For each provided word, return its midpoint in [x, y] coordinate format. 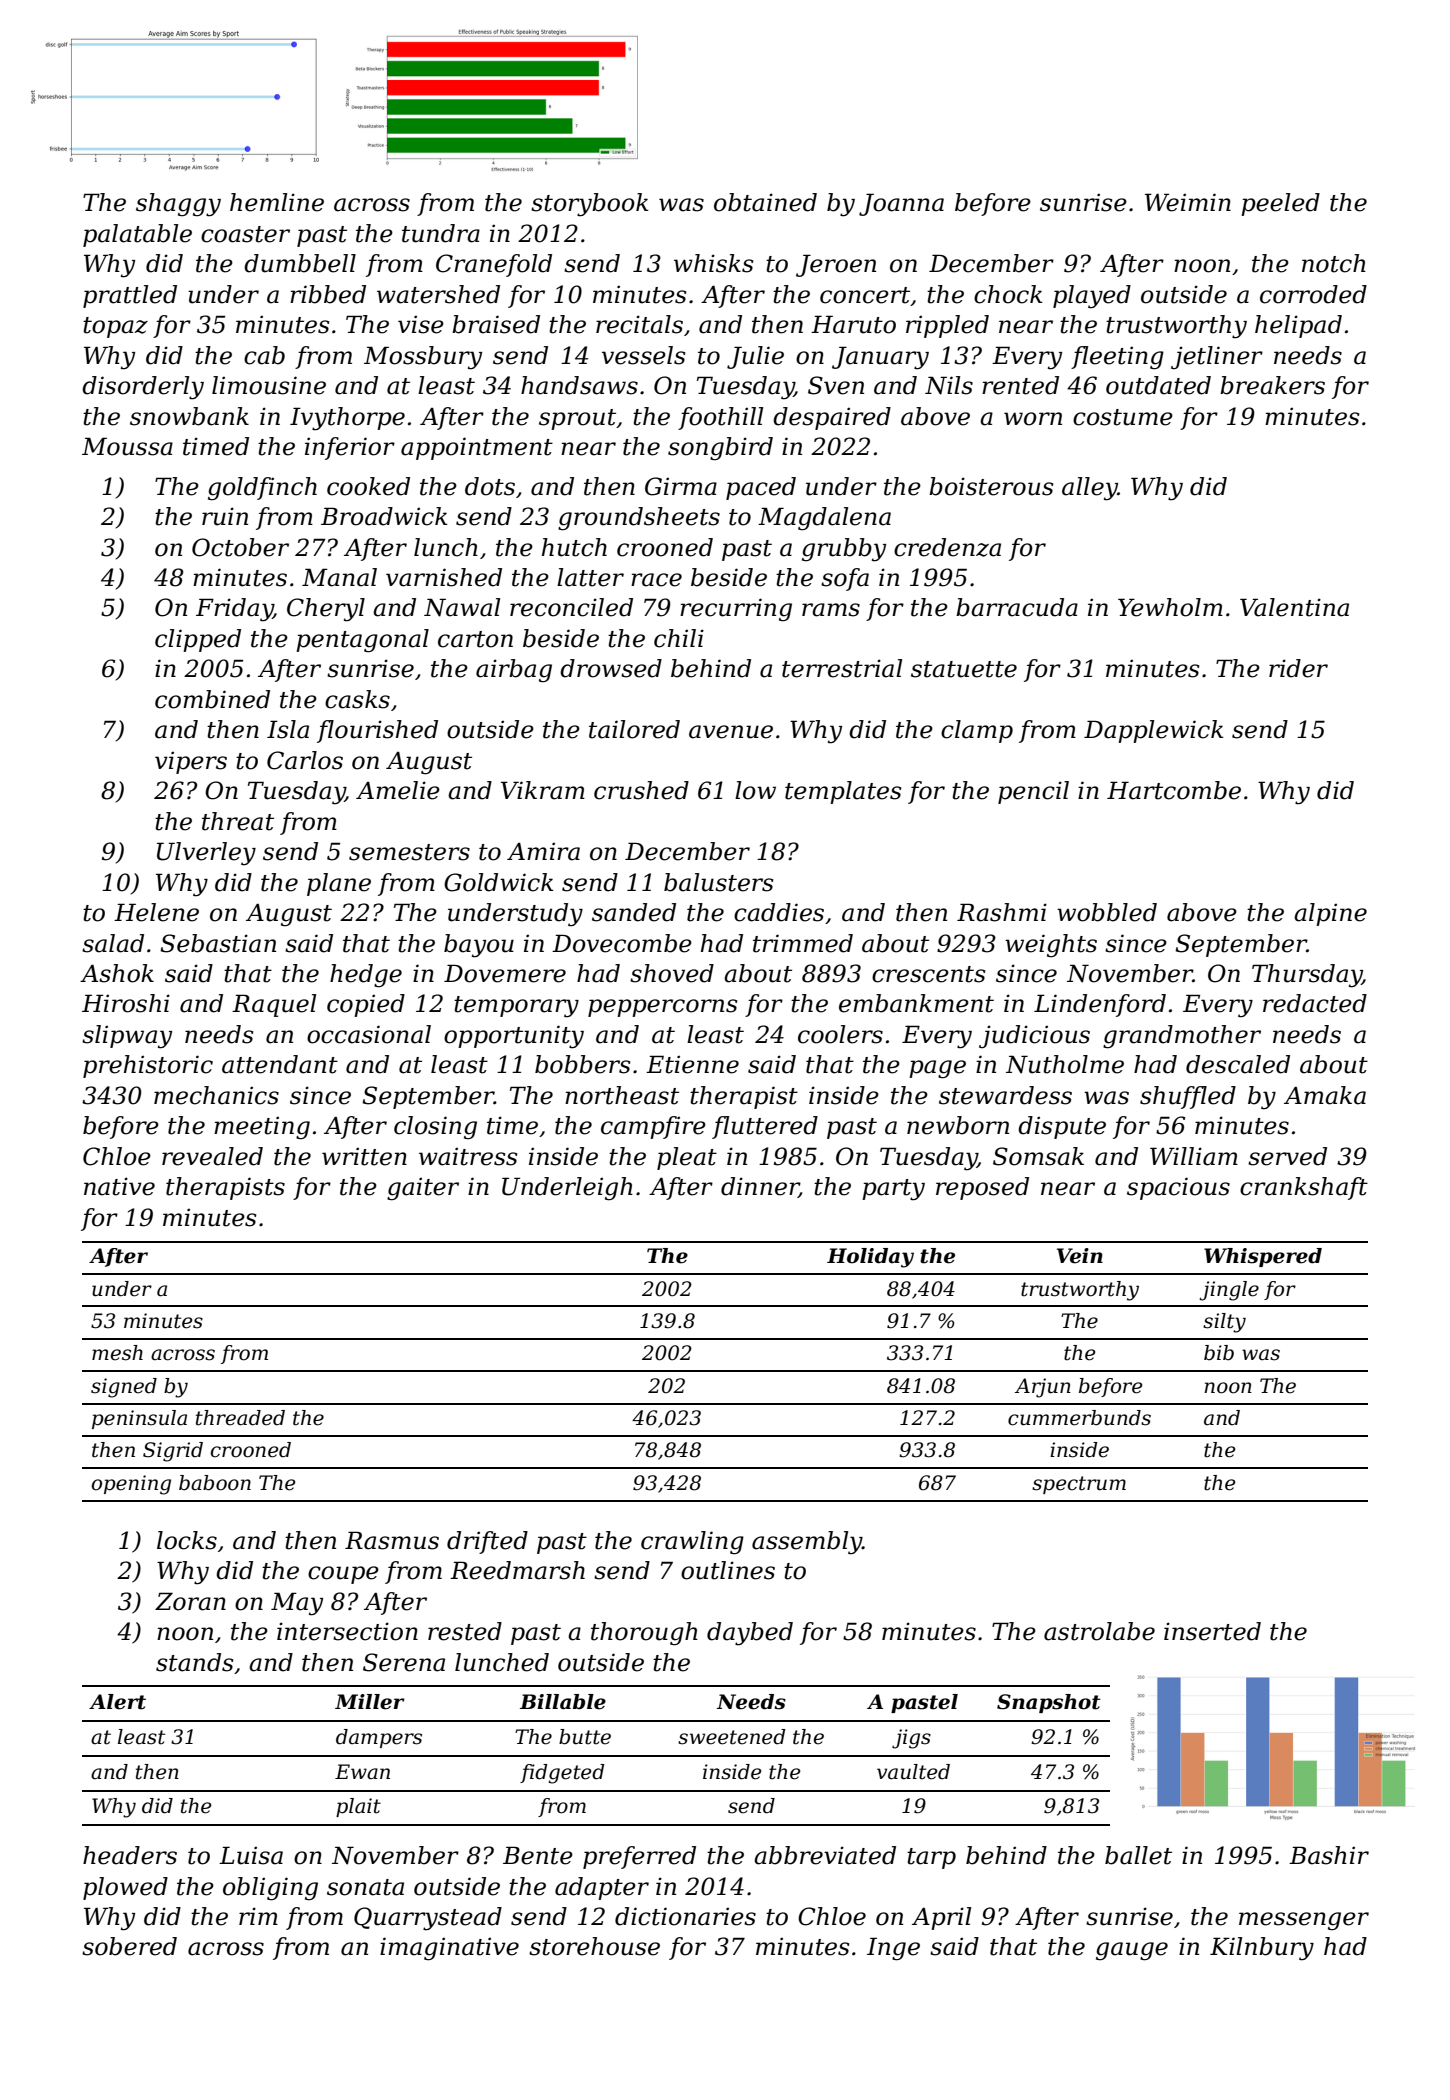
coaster [245, 234]
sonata [365, 1887]
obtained [765, 202]
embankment [916, 1003]
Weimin [1188, 202]
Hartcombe [1174, 790]
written [364, 1156]
